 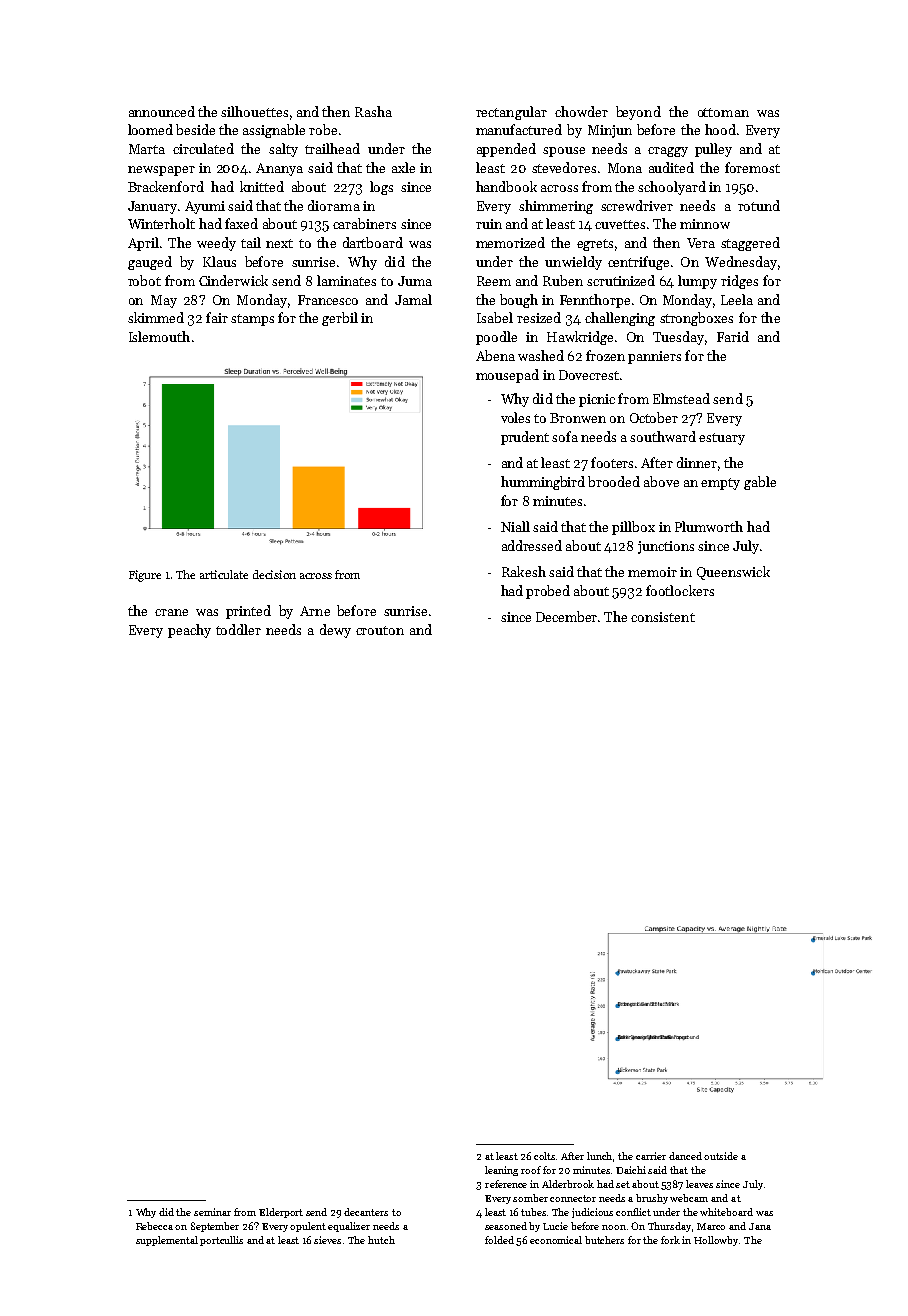 I want to click on rectangular, so click(x=511, y=113).
